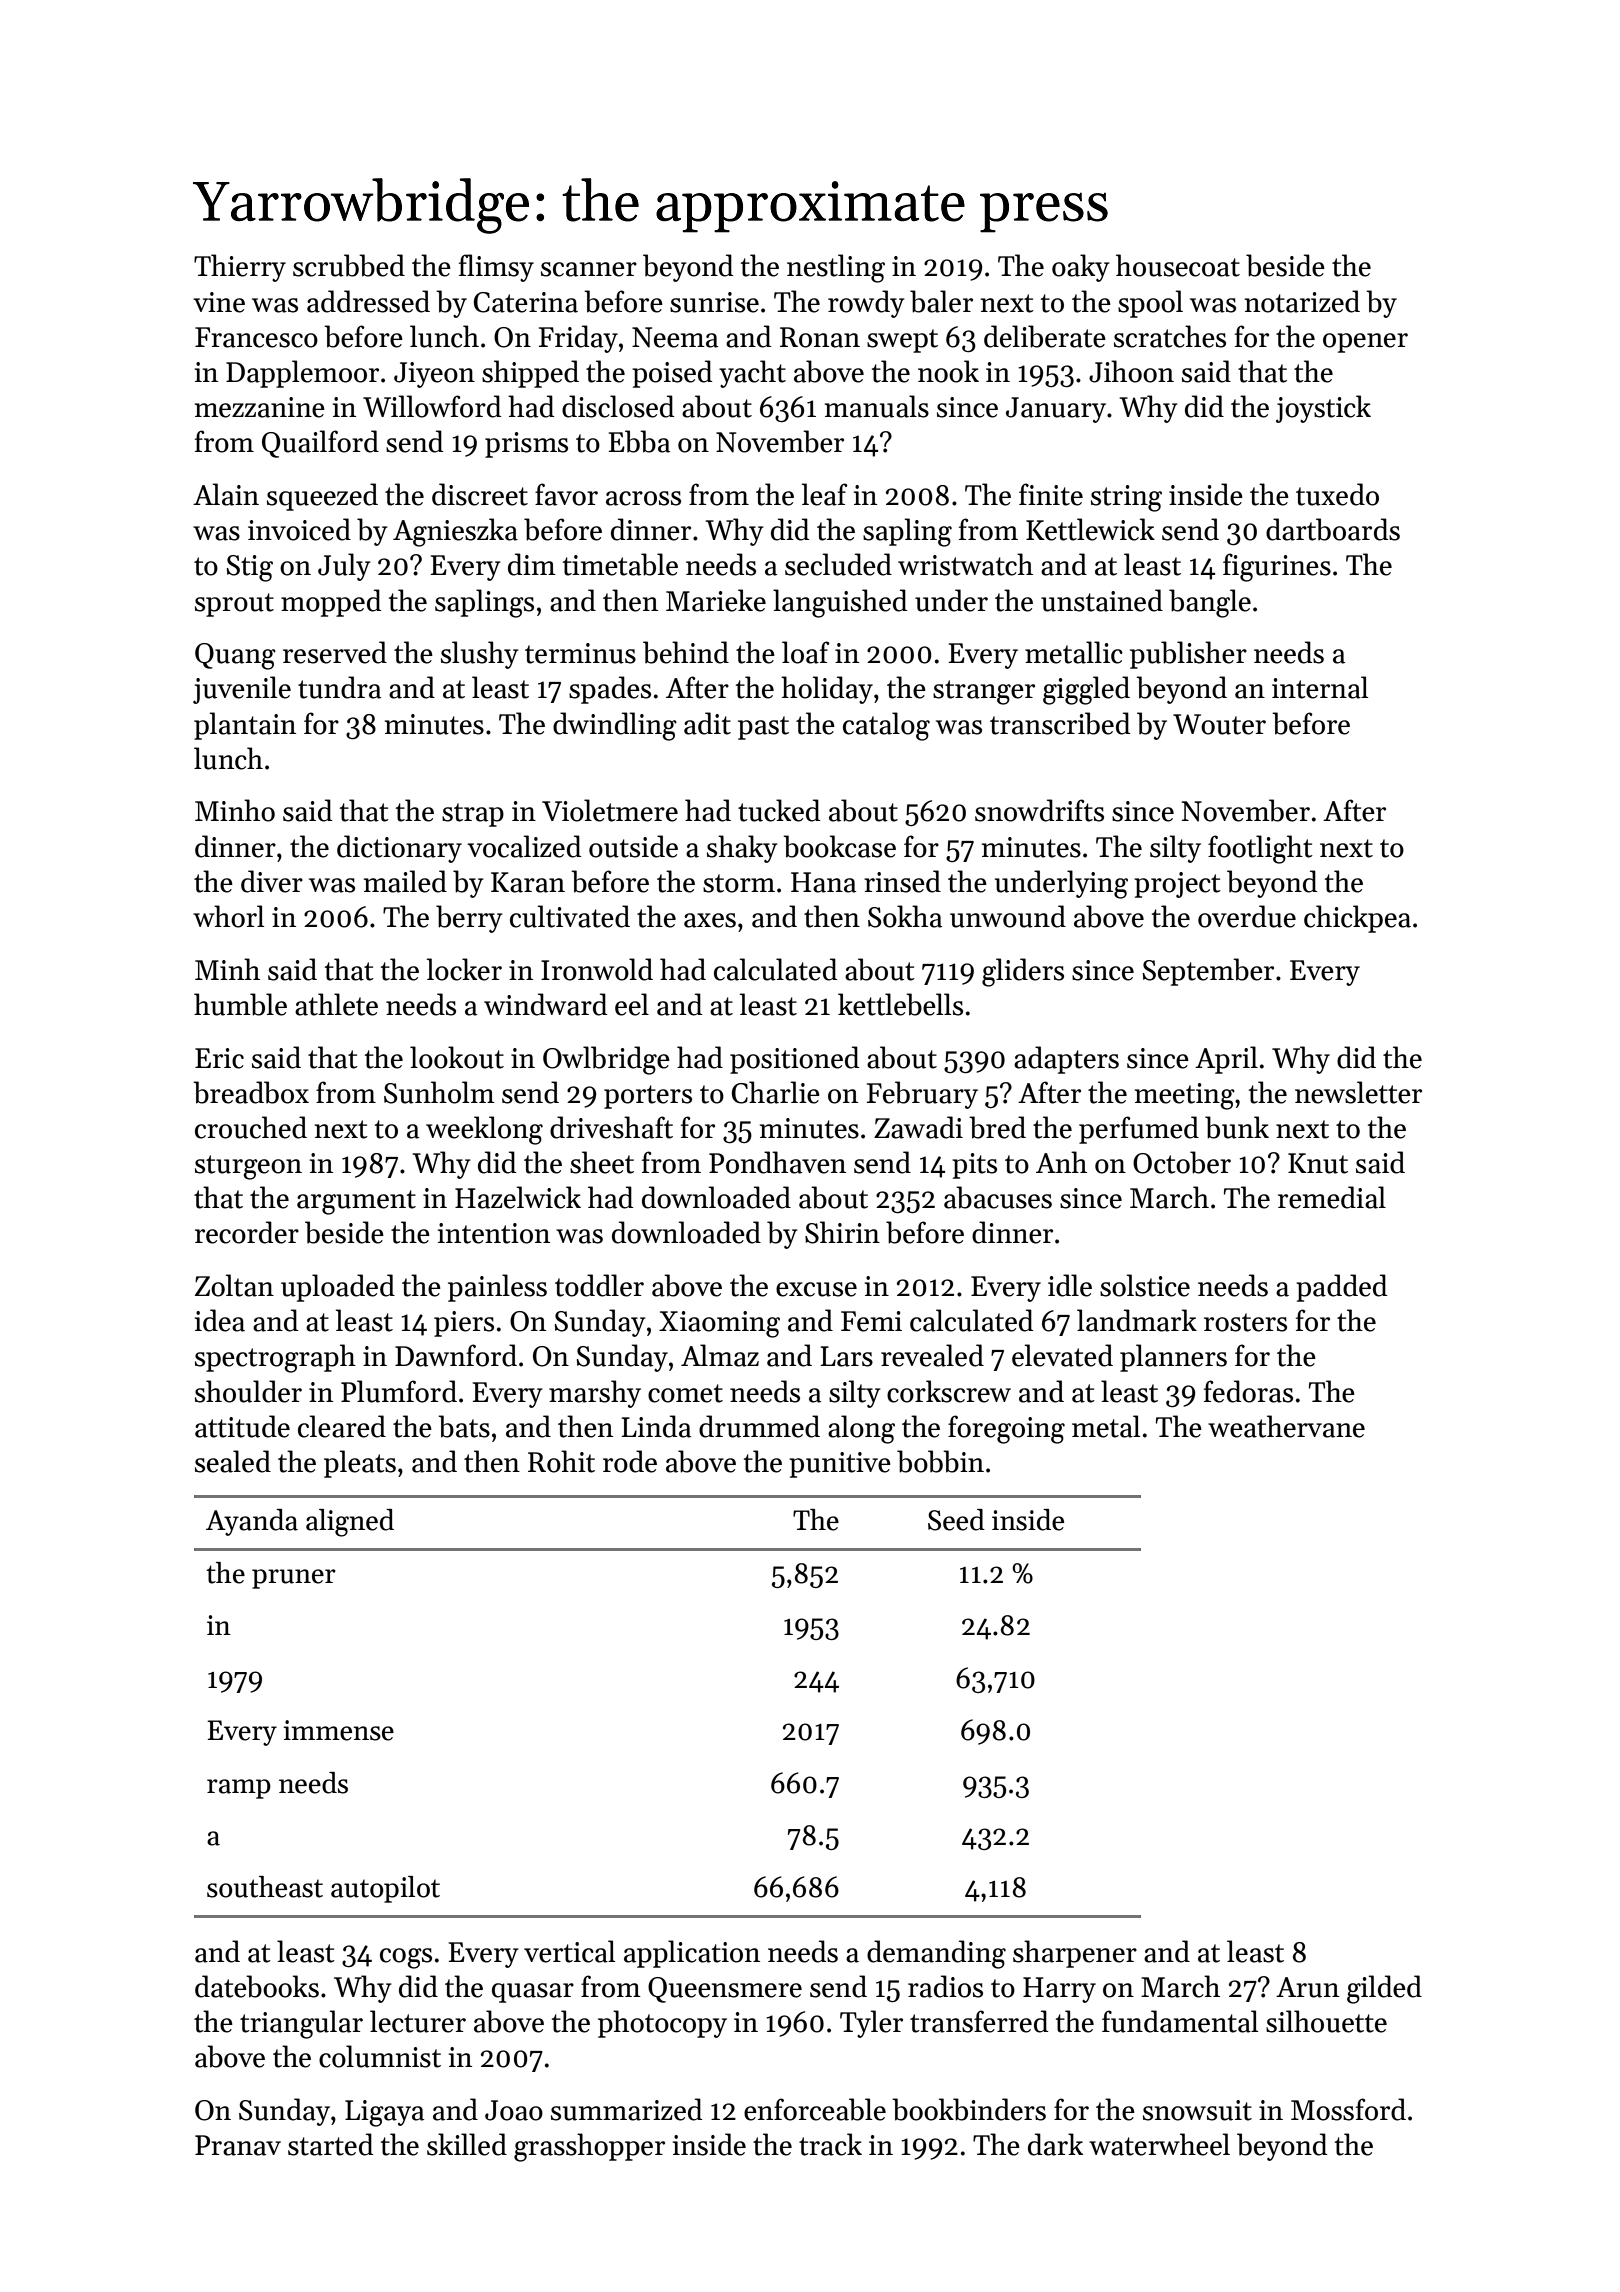 Image resolution: width=1620 pixels, height=2292 pixels. I want to click on leaf, so click(825, 494).
